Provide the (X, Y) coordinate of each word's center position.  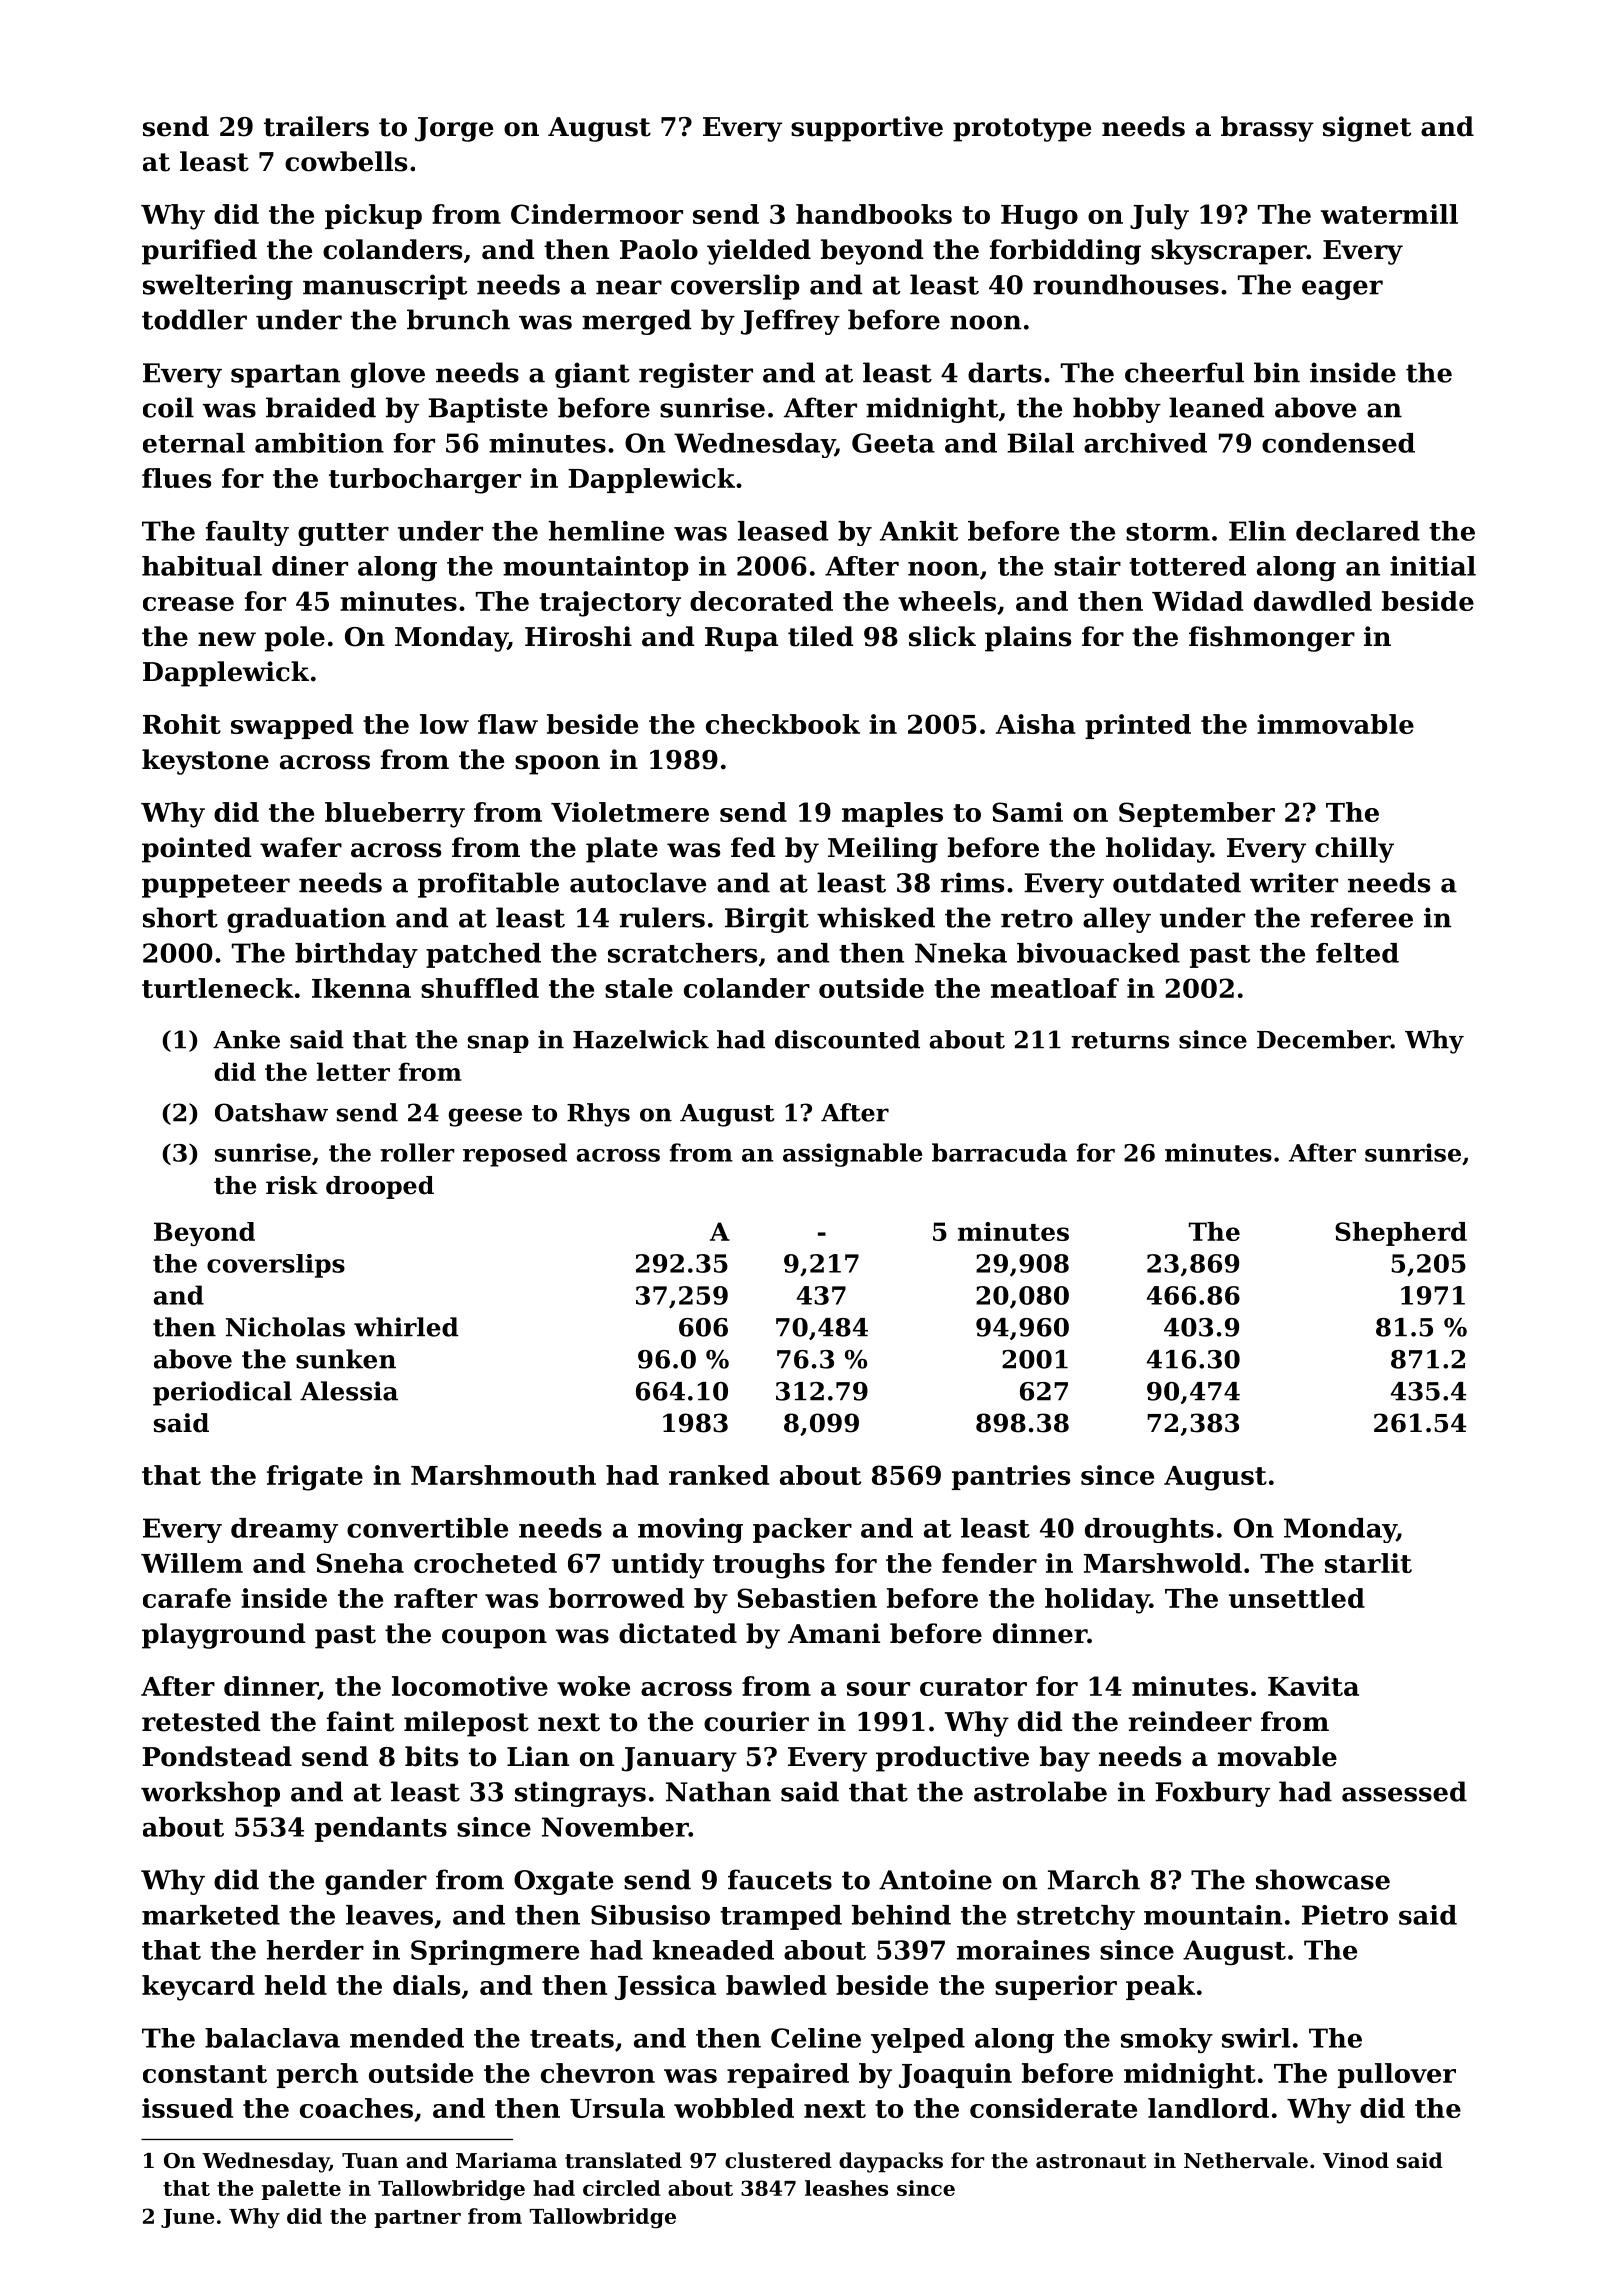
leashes (846, 2188)
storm (1168, 532)
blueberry (395, 815)
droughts (1149, 1530)
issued (187, 2108)
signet (1367, 129)
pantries (1011, 1477)
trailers (316, 126)
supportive (867, 129)
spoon (557, 765)
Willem (192, 1563)
